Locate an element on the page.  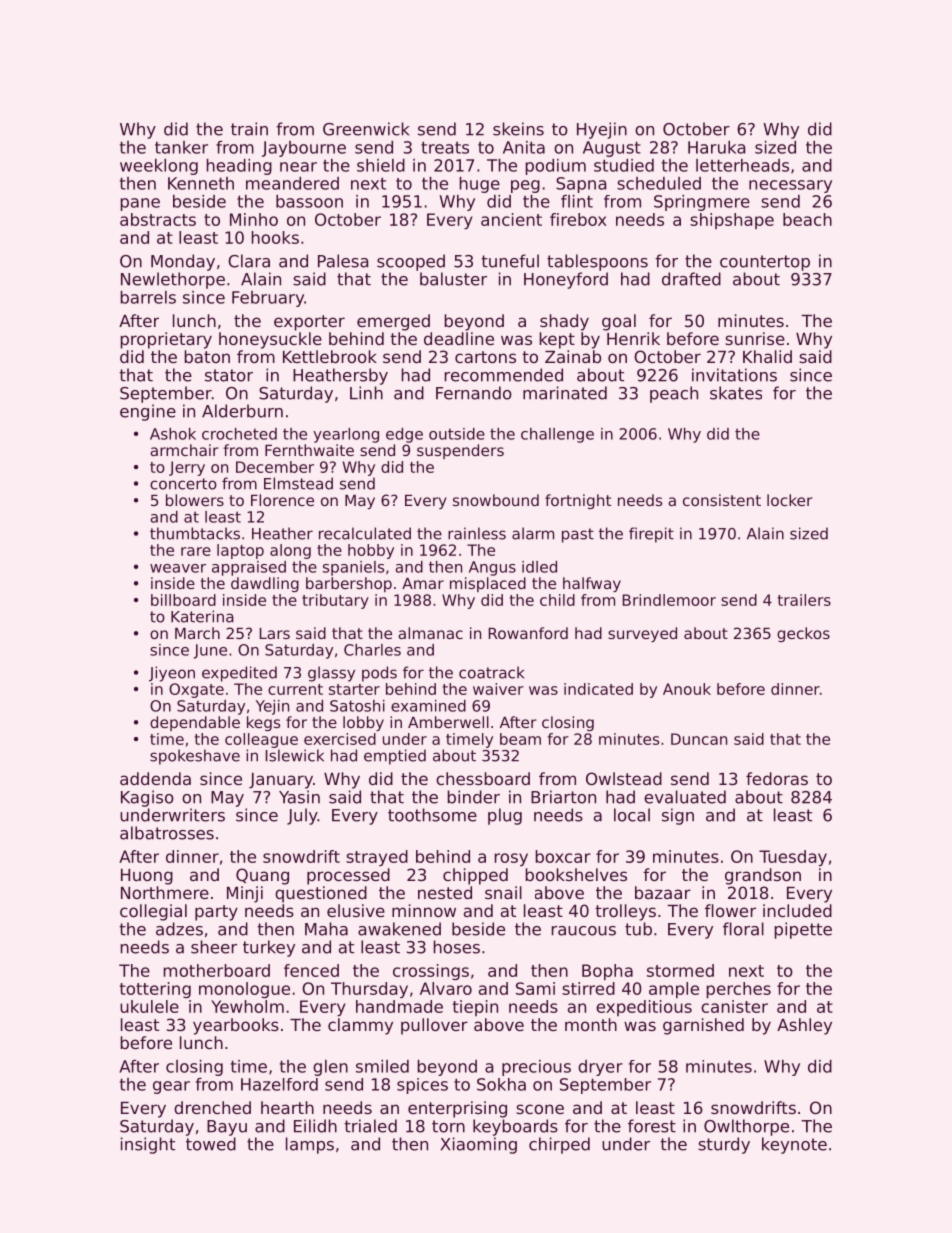
skeins is located at coordinates (518, 129).
